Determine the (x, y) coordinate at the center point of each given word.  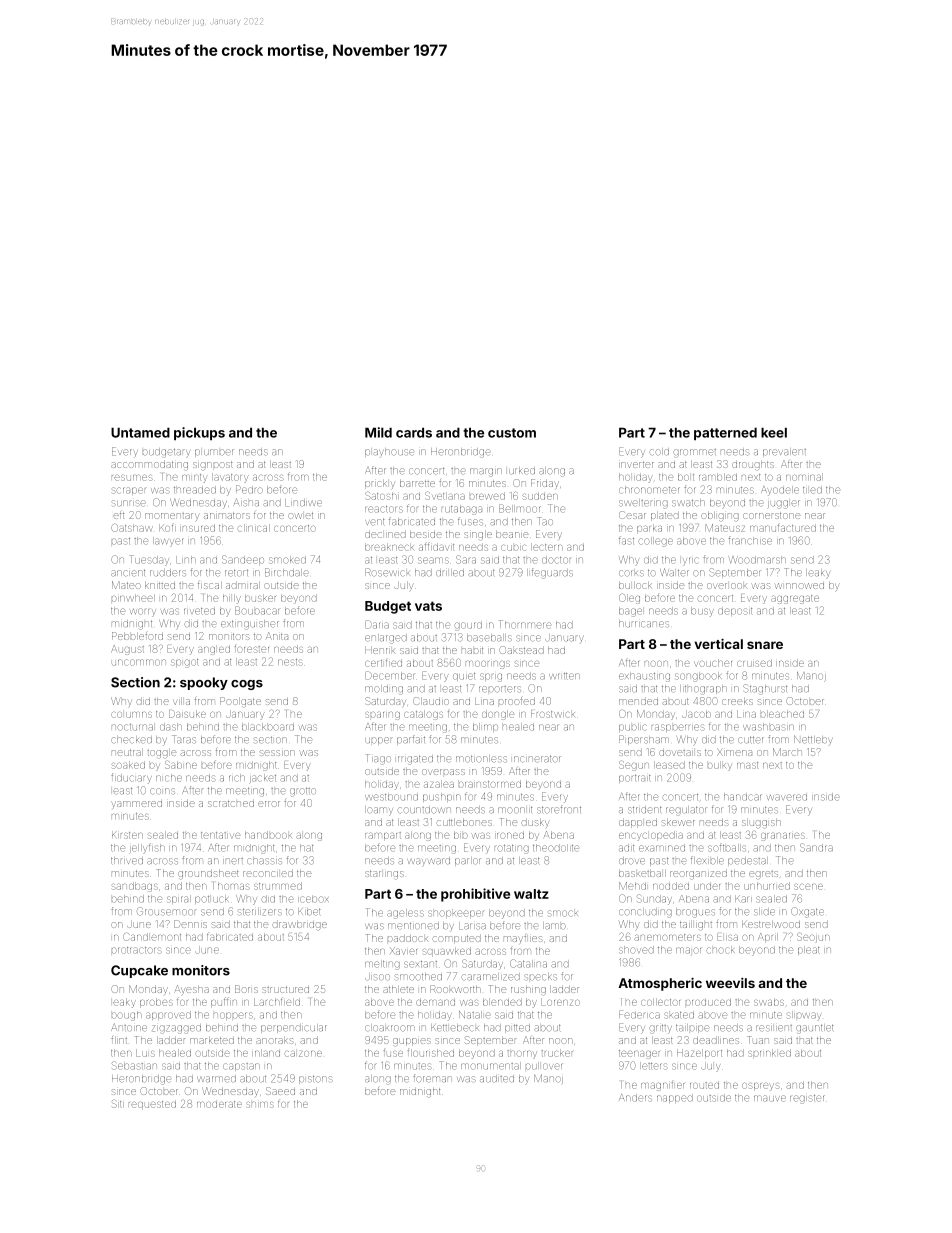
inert (233, 861)
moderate (219, 1104)
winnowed (799, 586)
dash (171, 727)
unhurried (767, 886)
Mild (378, 432)
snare (765, 645)
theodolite (556, 848)
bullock (635, 585)
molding (384, 689)
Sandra (816, 847)
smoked (287, 560)
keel (774, 432)
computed (457, 939)
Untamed (140, 432)
